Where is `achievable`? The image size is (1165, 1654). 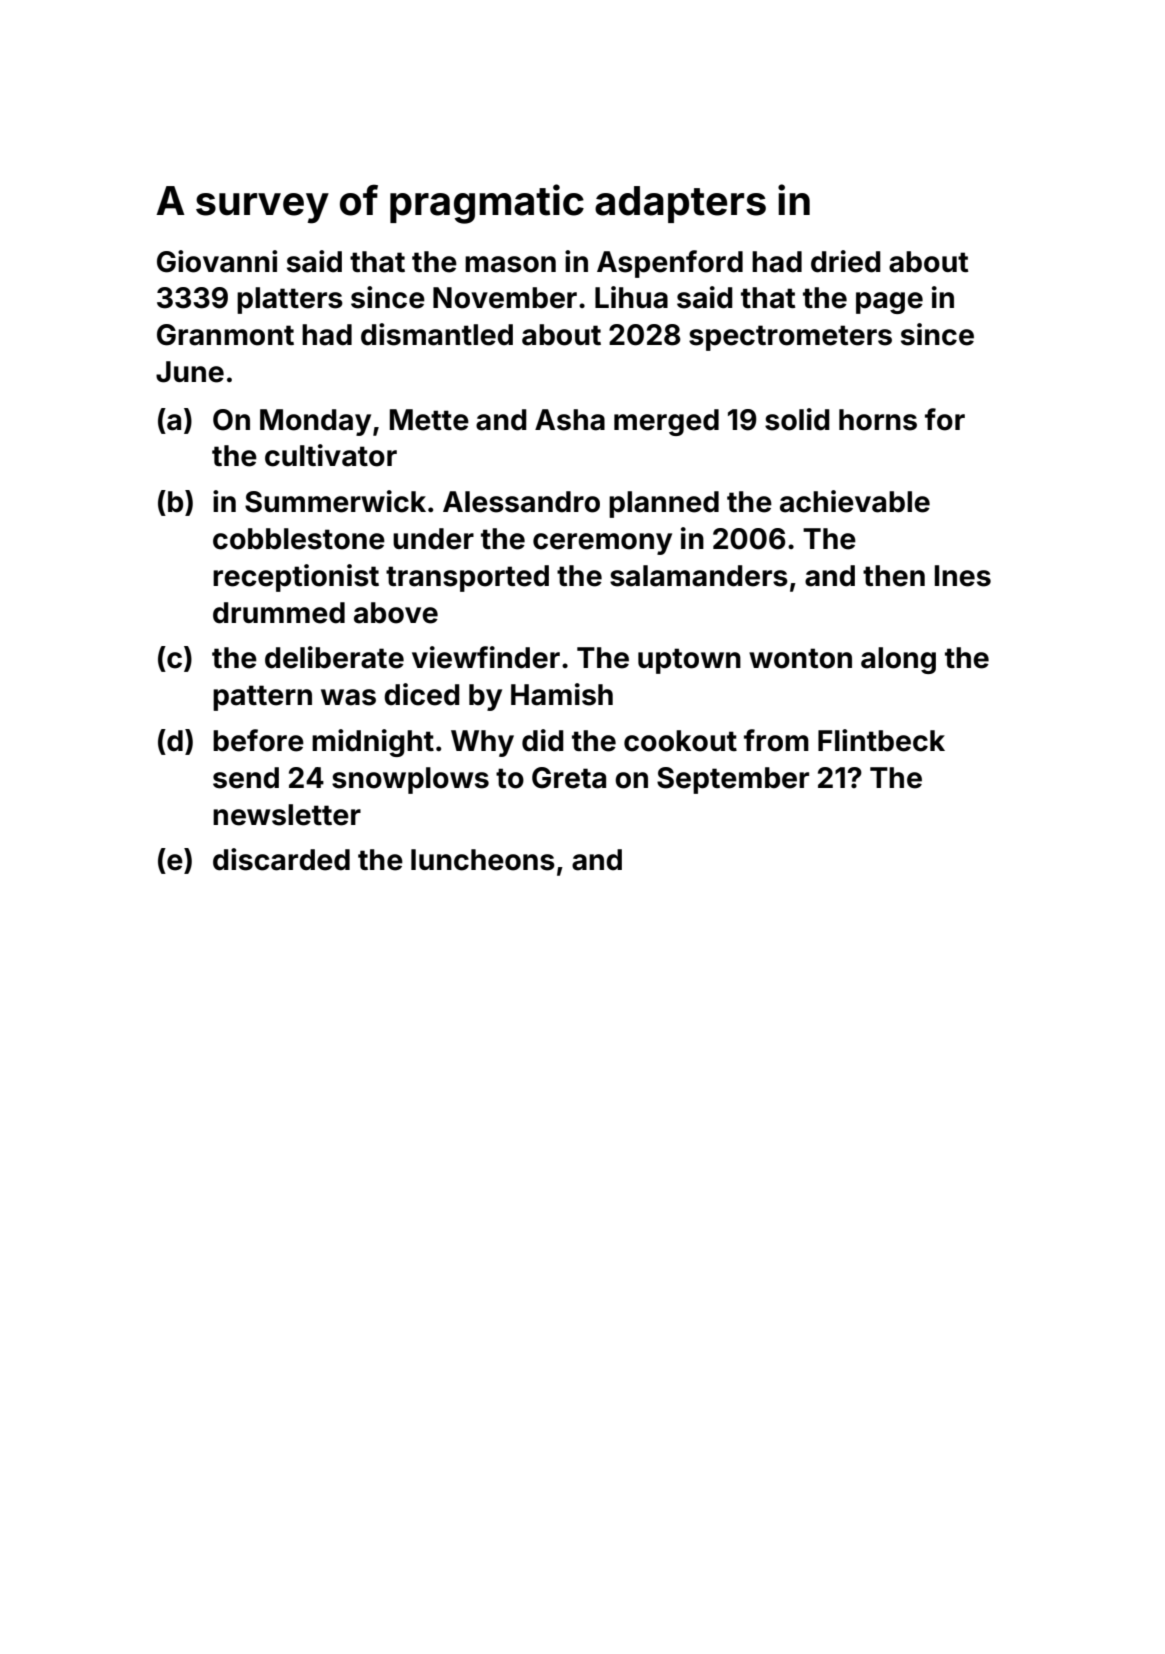 achievable is located at coordinates (855, 501).
